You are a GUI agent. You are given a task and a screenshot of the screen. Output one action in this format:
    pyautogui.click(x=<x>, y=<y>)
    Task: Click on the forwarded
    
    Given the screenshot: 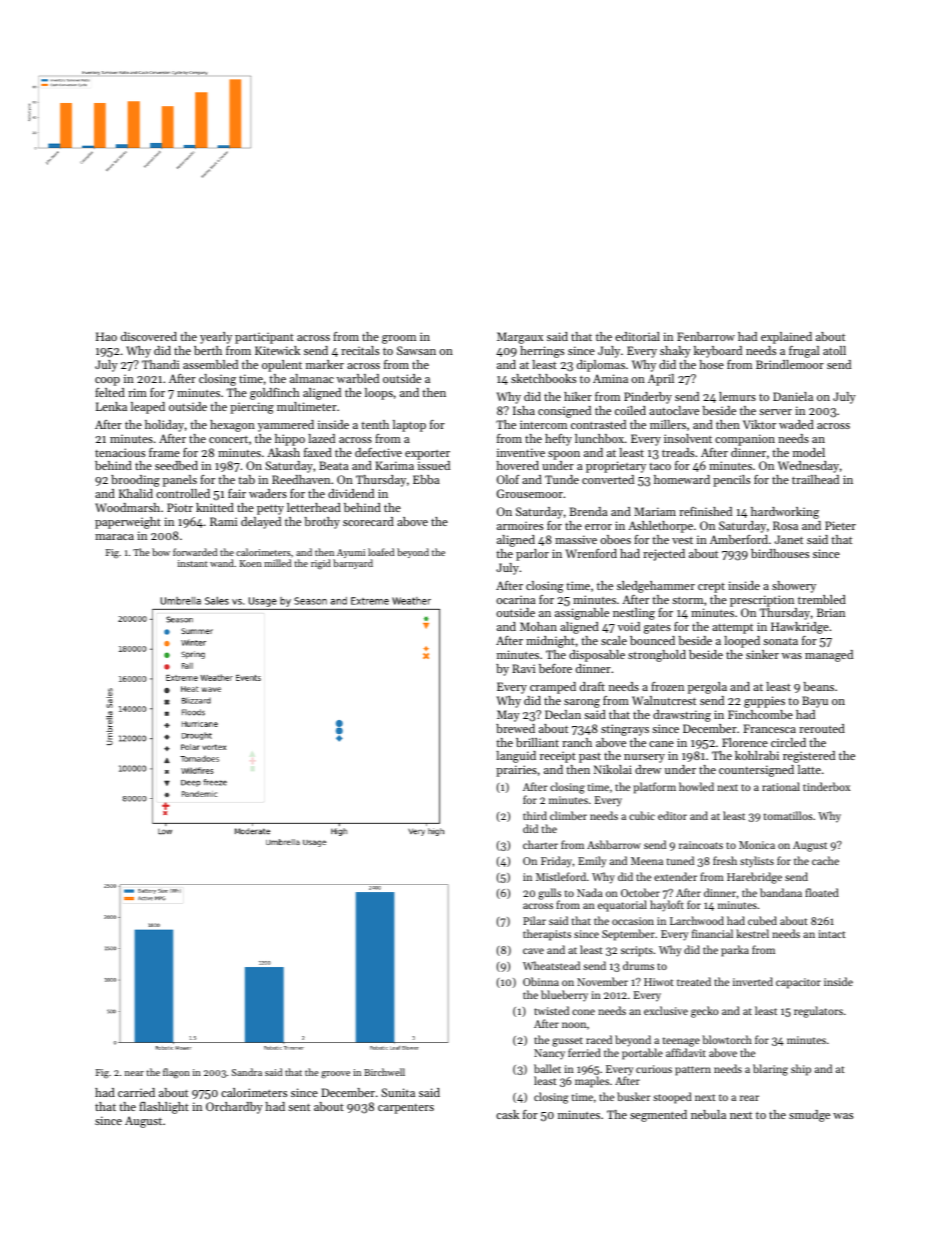 What is the action you would take?
    pyautogui.click(x=195, y=552)
